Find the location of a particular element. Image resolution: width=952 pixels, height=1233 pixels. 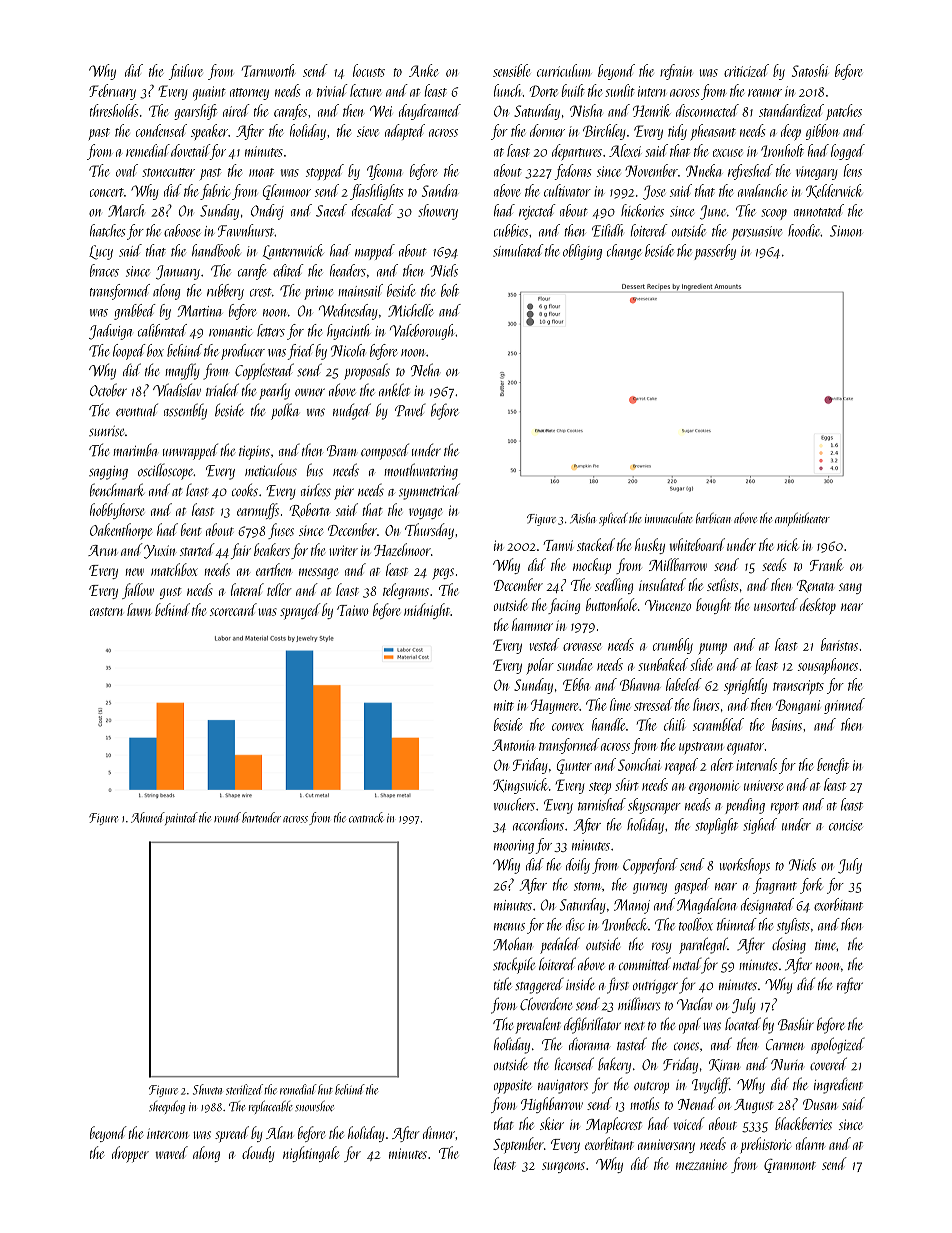

bartender is located at coordinates (261, 817).
